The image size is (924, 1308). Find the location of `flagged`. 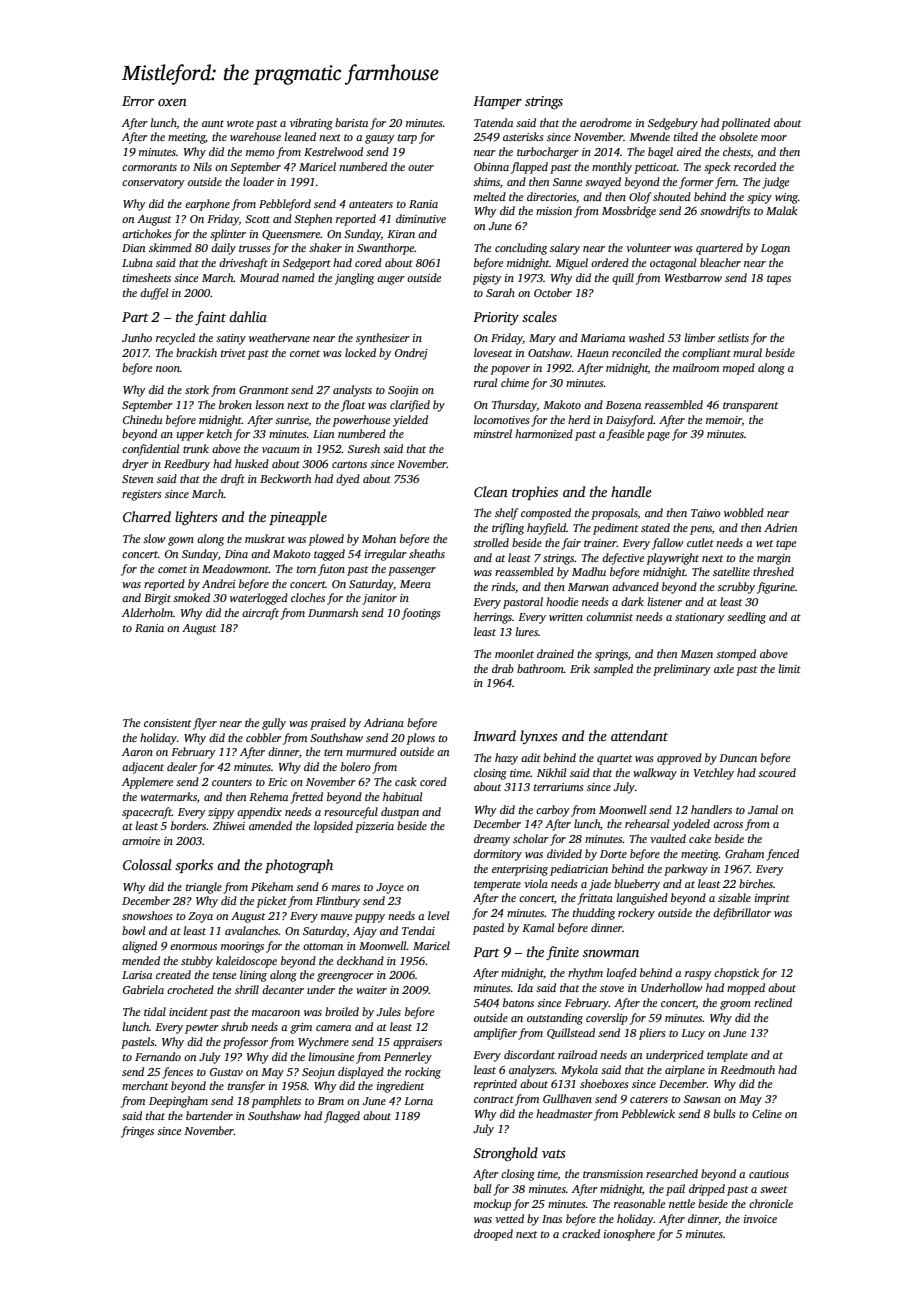

flagged is located at coordinates (342, 1117).
